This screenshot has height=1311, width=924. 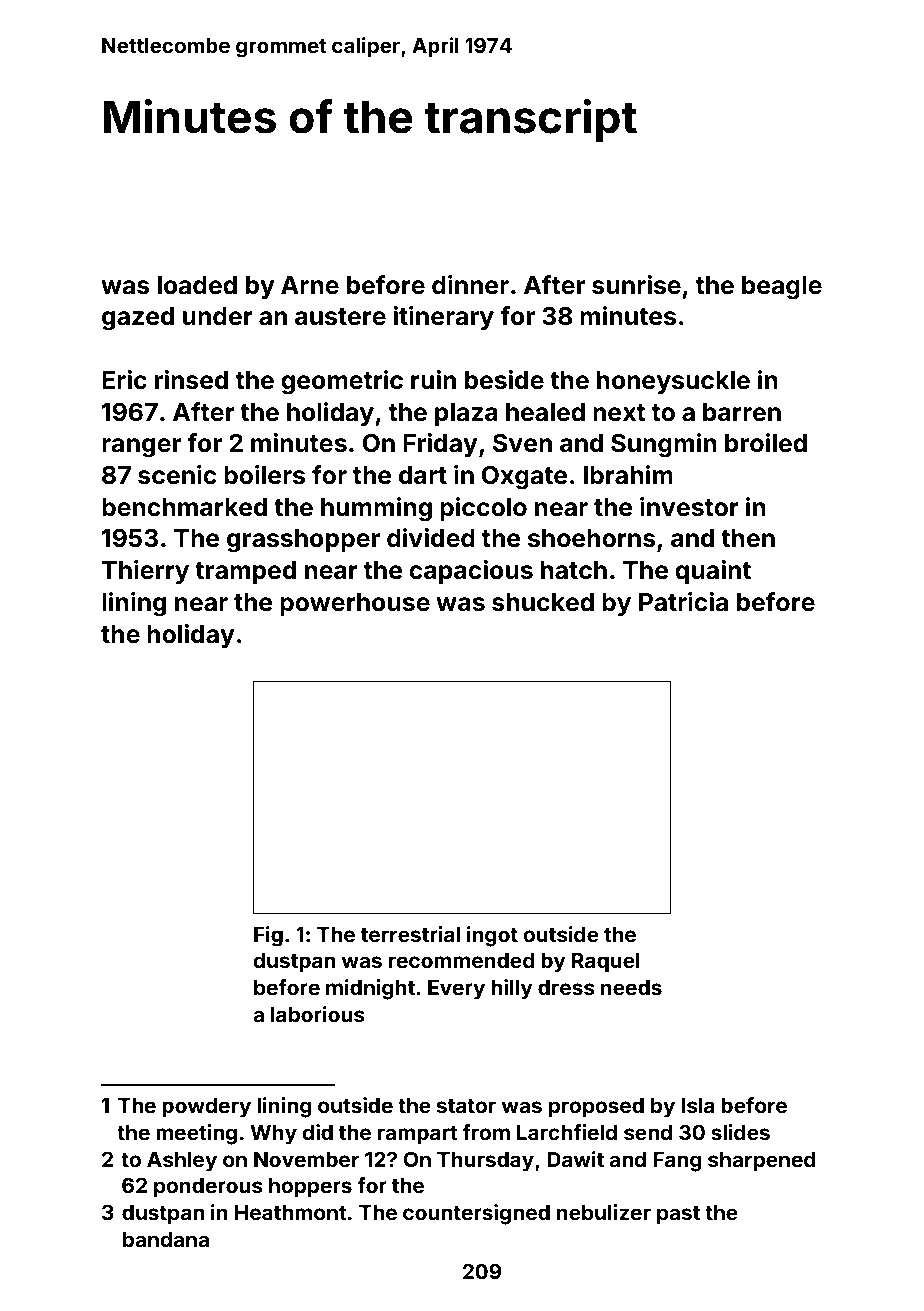 I want to click on tramped, so click(x=245, y=572).
